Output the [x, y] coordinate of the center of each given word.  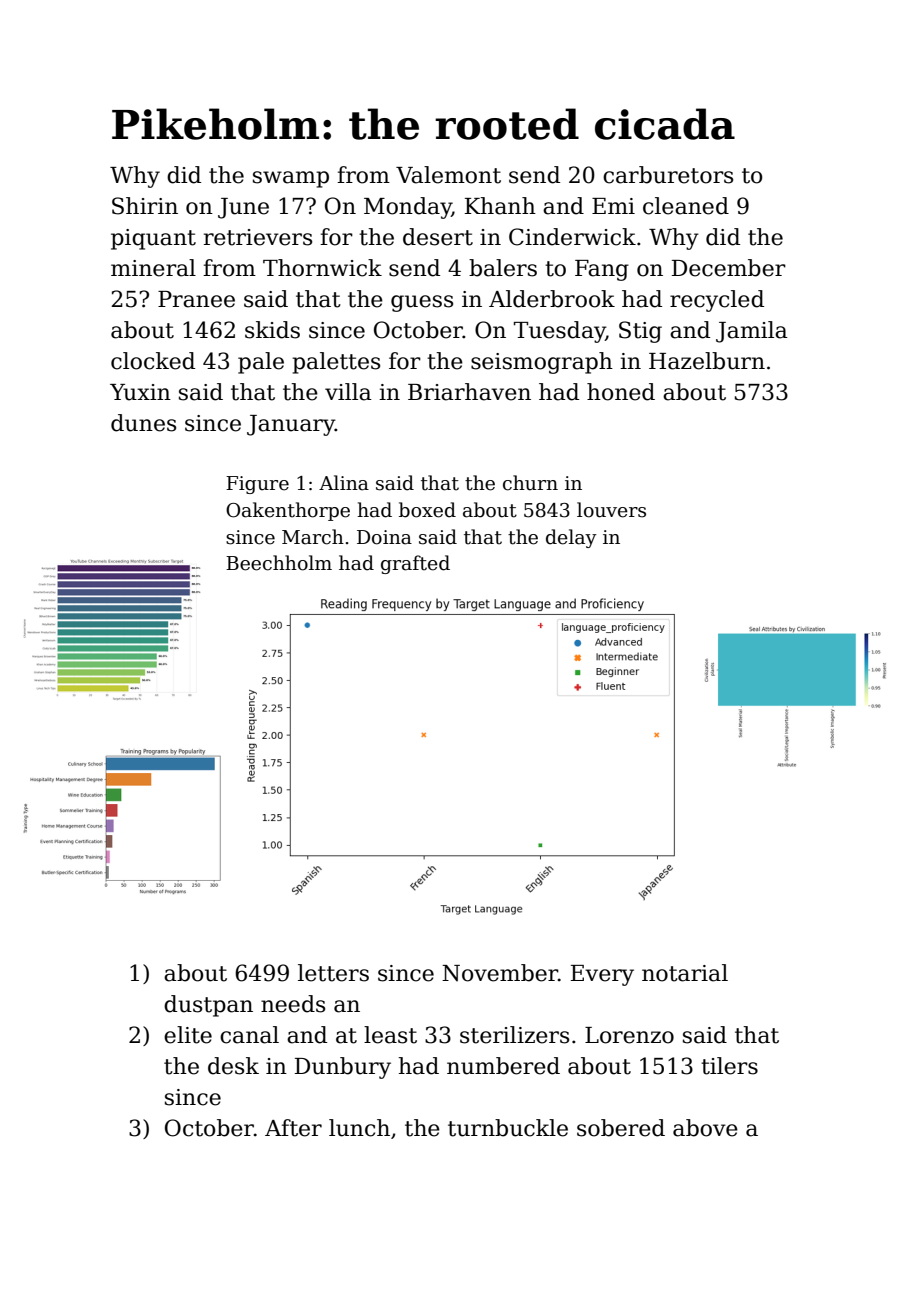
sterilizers [514, 1035]
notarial [685, 973]
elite [188, 1035]
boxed [427, 510]
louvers [611, 510]
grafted [415, 564]
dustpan [208, 1006]
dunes [143, 423]
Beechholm [279, 563]
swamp [291, 179]
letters [333, 973]
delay [571, 538]
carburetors [668, 175]
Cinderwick [572, 237]
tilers [729, 1066]
